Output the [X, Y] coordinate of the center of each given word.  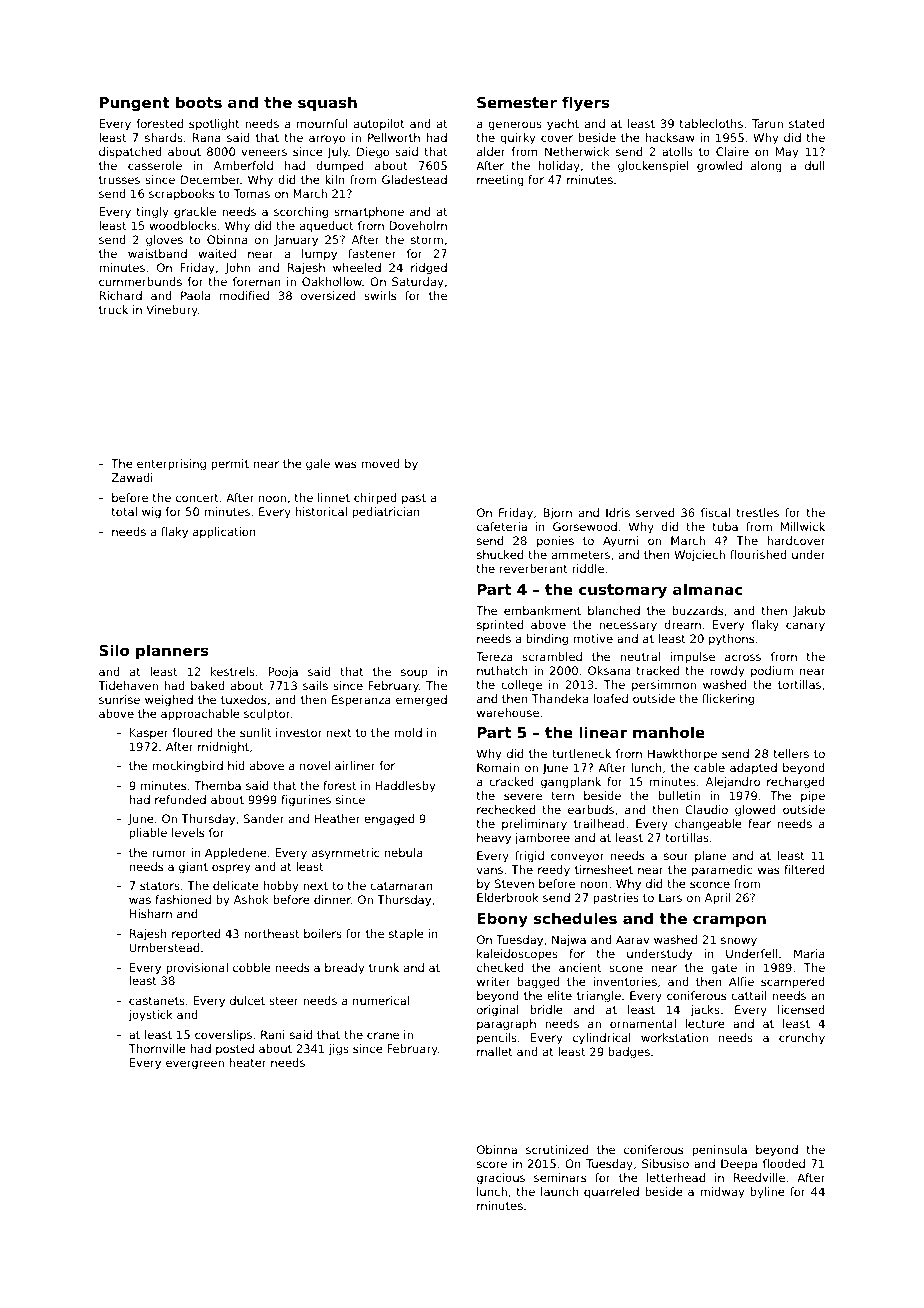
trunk [384, 967]
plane [710, 857]
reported [196, 935]
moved [380, 463]
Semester [517, 102]
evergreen [195, 1065]
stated [807, 123]
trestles [758, 512]
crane [383, 1035]
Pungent [135, 104]
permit [230, 465]
